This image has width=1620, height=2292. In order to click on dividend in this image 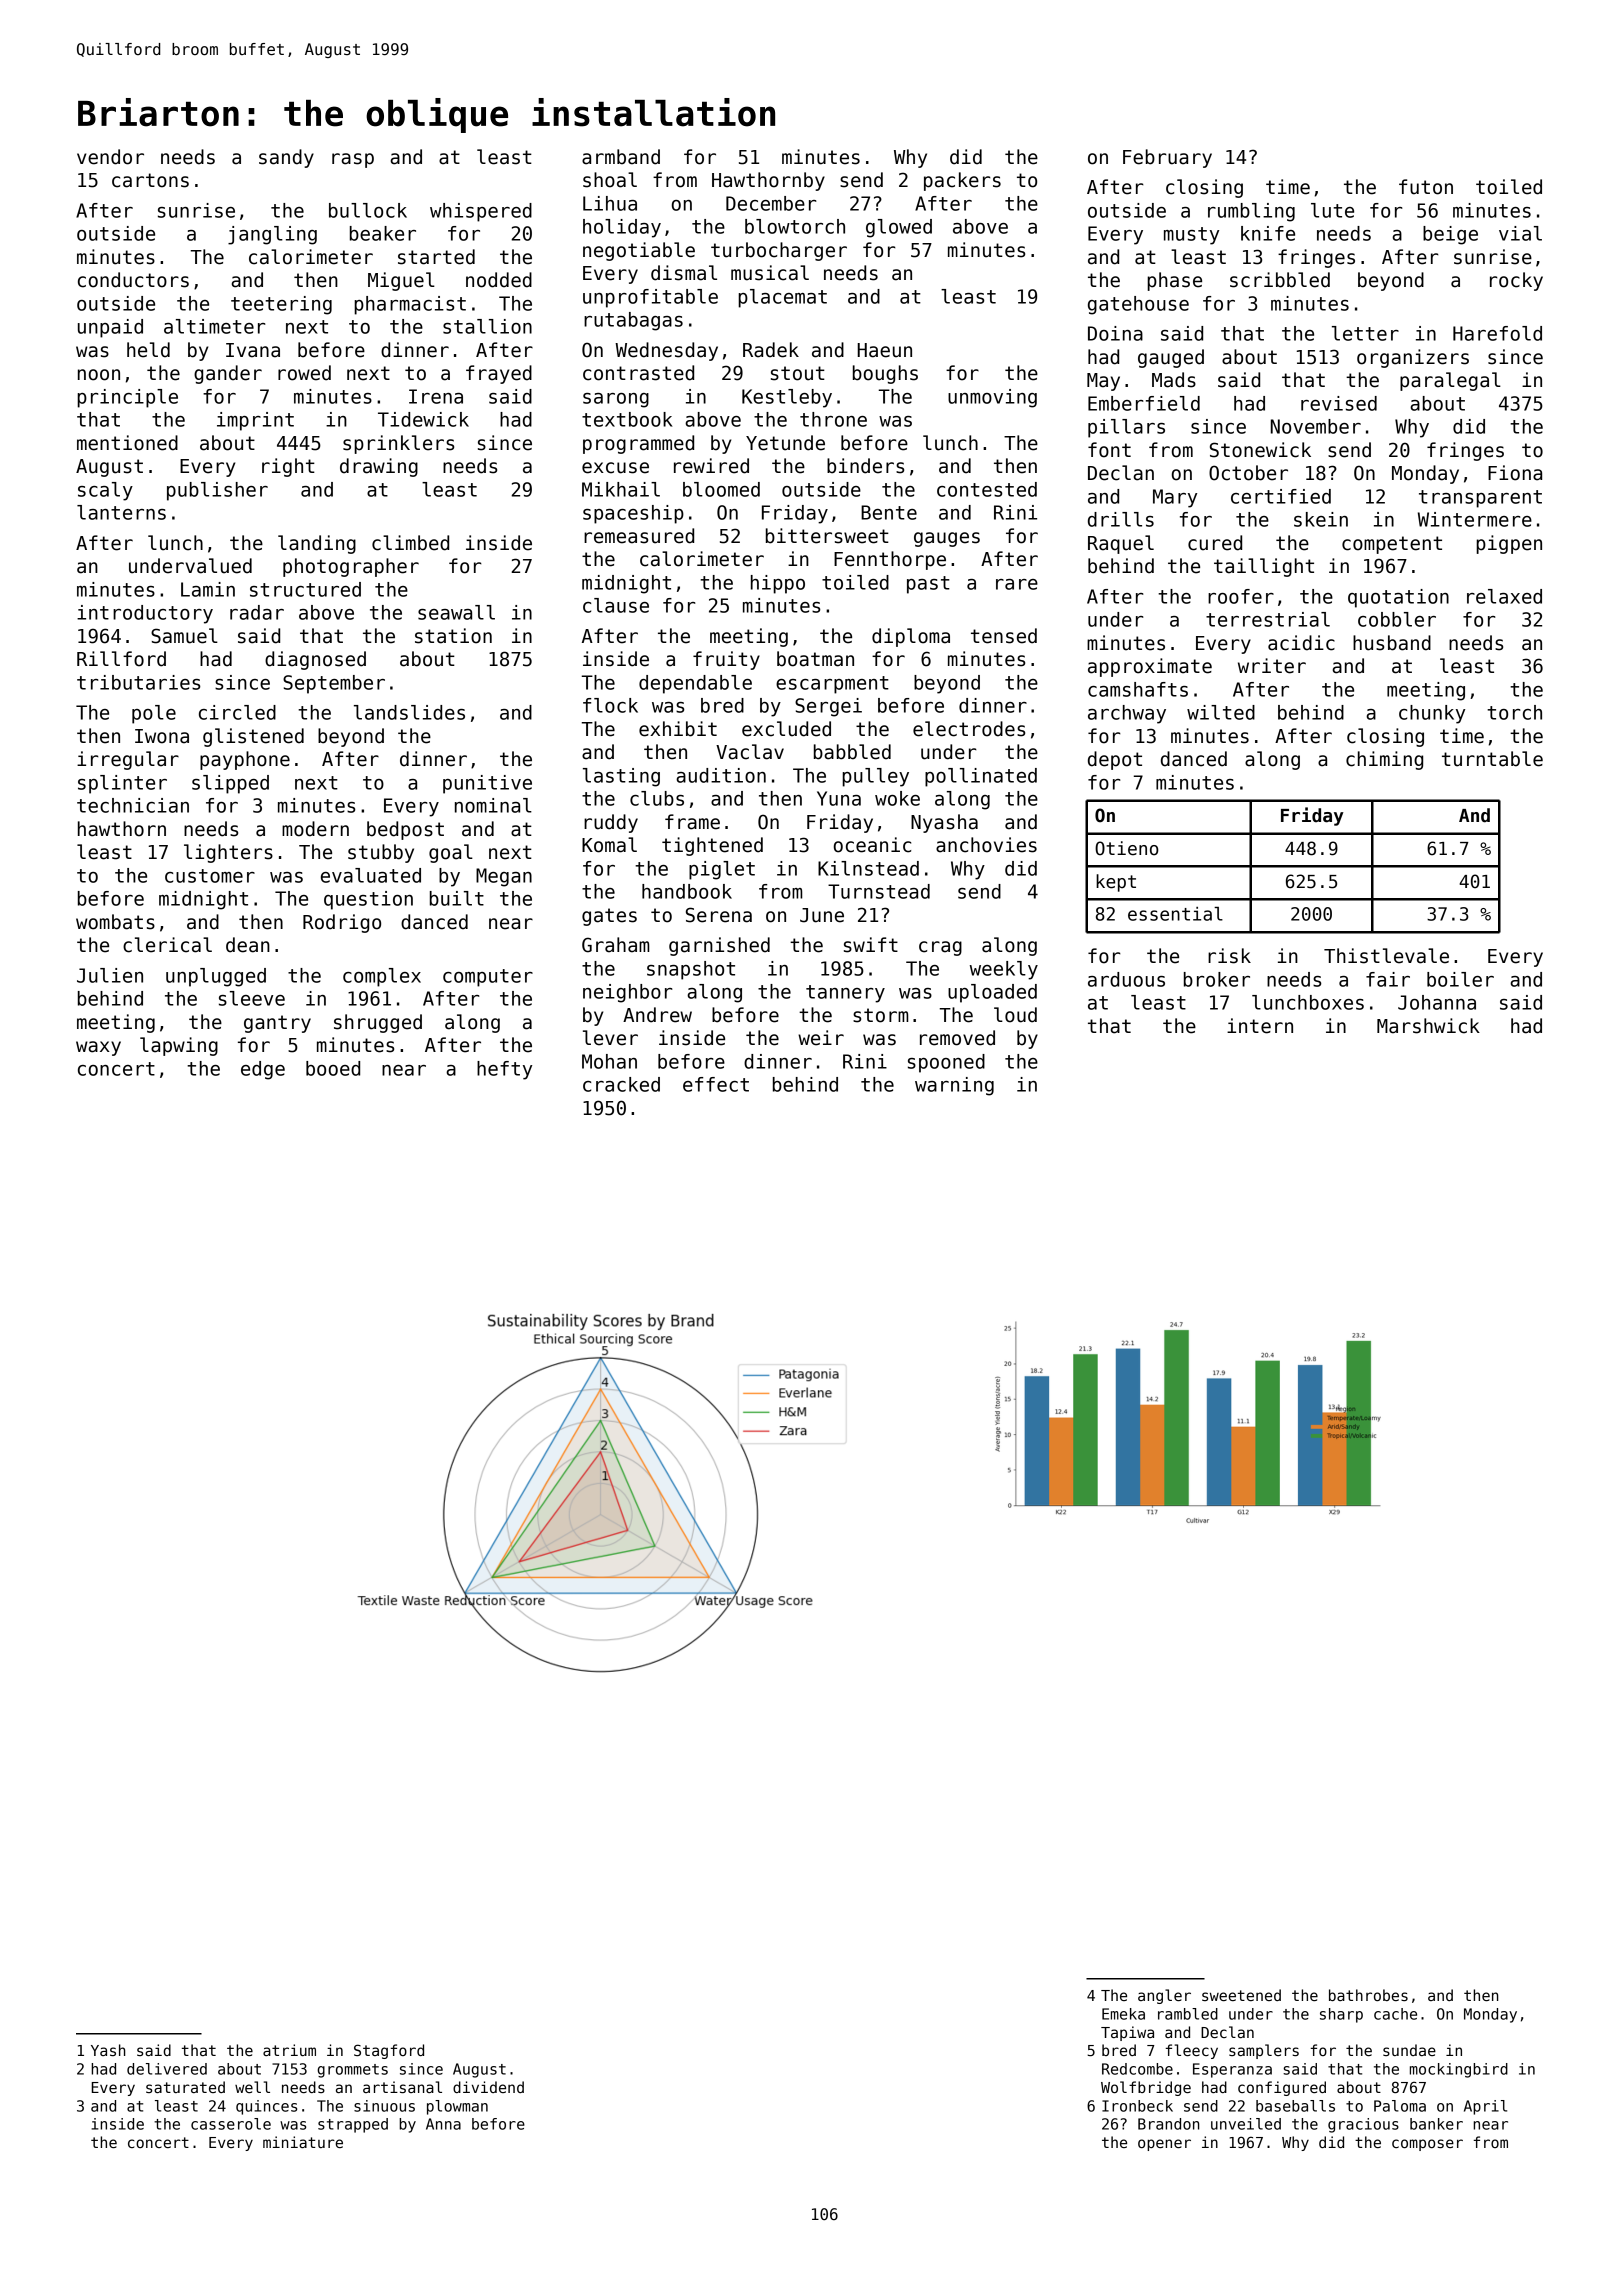, I will do `click(488, 2087)`.
